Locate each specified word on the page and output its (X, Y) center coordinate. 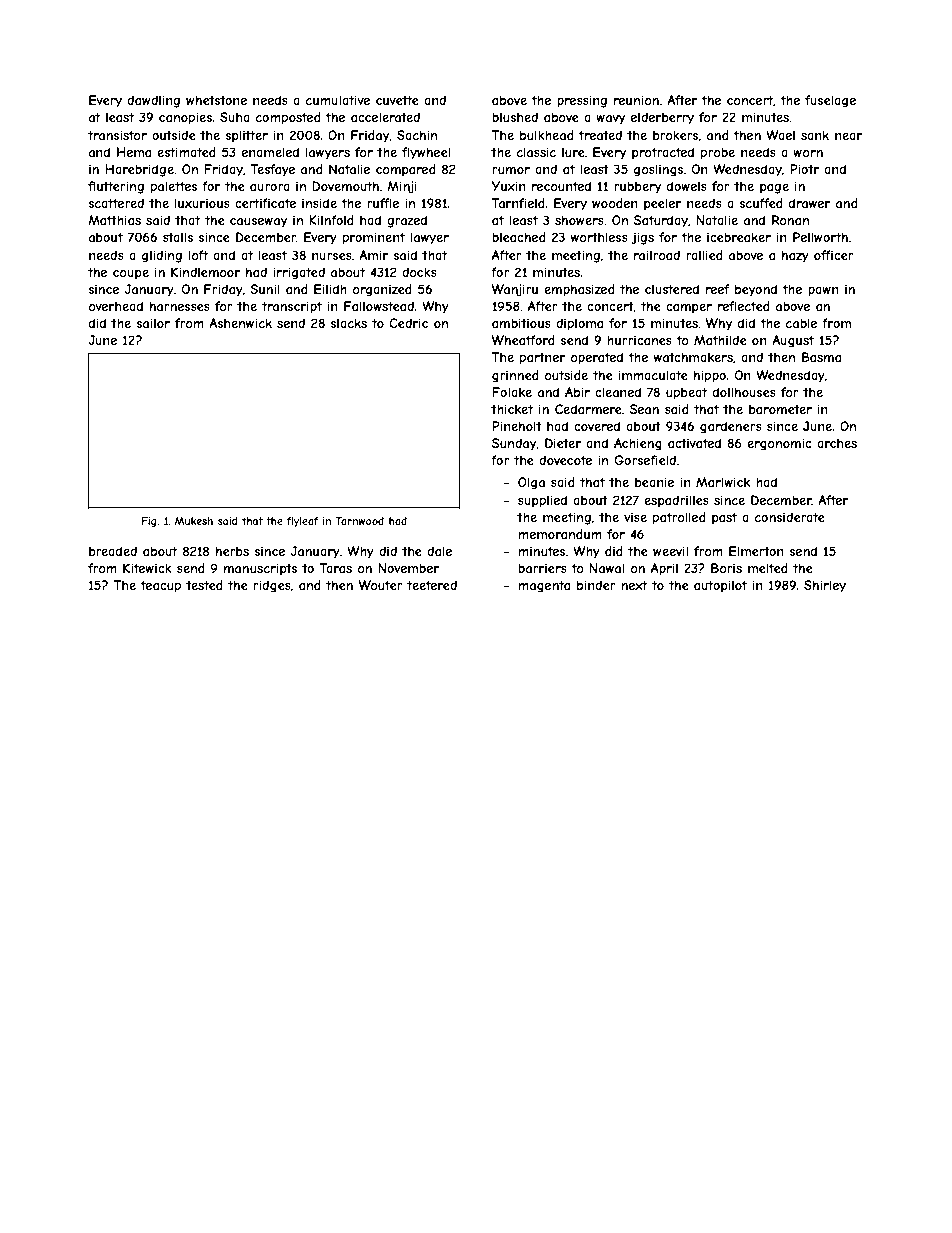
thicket (512, 409)
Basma (821, 357)
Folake (512, 392)
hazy (795, 256)
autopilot (720, 586)
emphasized (579, 290)
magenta (544, 587)
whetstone (216, 100)
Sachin (417, 135)
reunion (636, 100)
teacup (160, 587)
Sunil (265, 289)
